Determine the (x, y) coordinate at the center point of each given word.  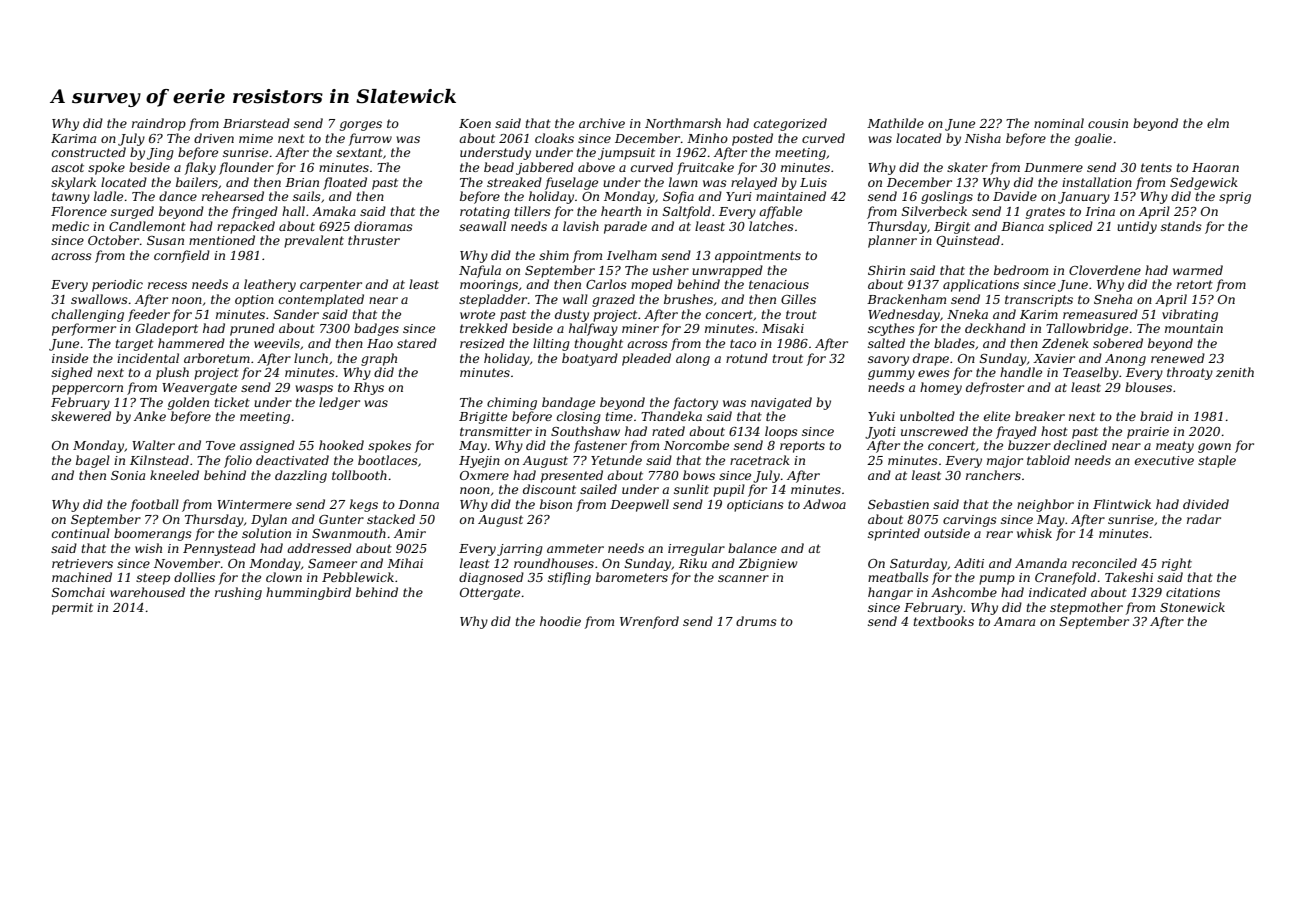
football (154, 505)
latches (771, 226)
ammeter (575, 548)
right (1177, 564)
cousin (1108, 123)
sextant (359, 152)
